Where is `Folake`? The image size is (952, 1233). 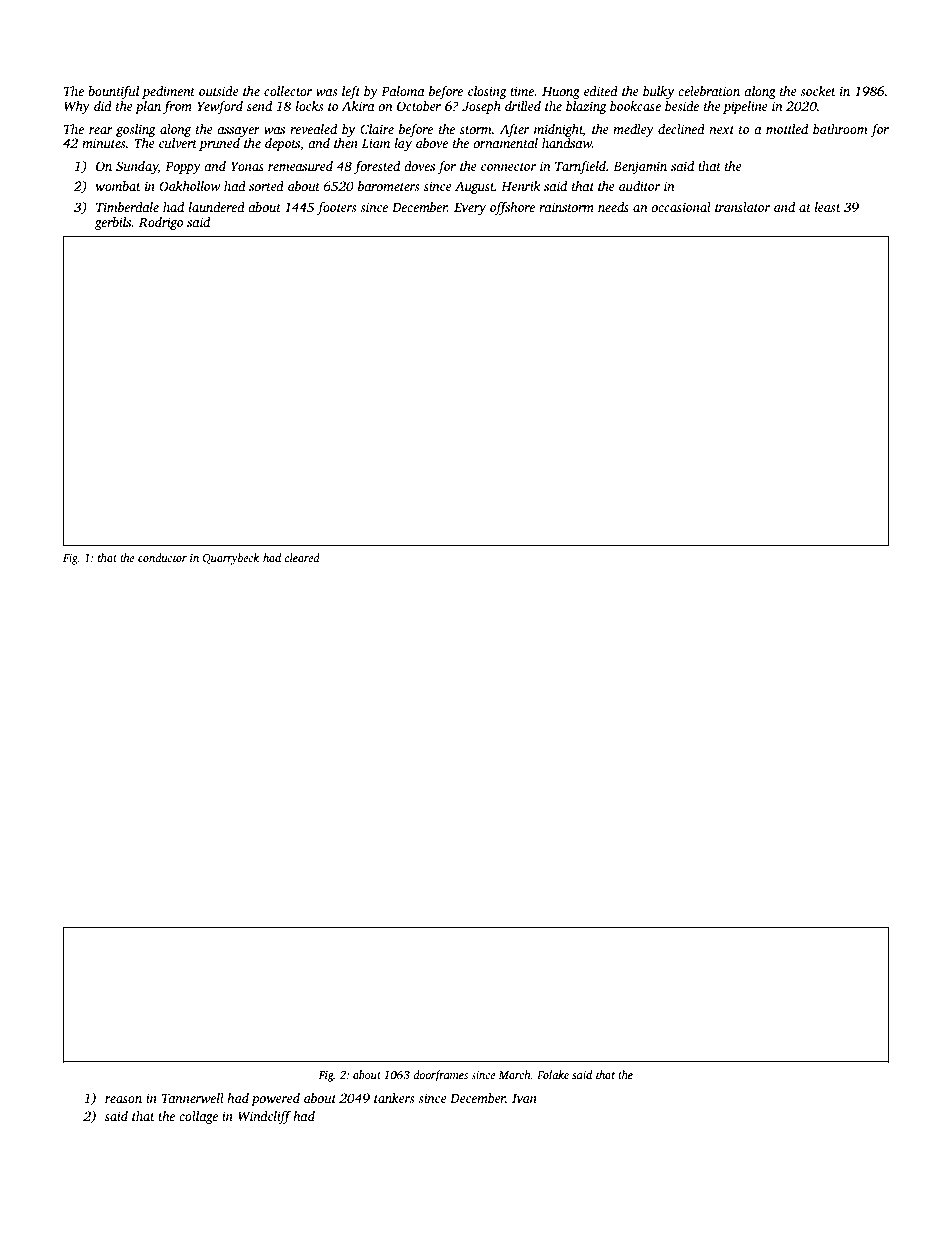 Folake is located at coordinates (553, 1074).
